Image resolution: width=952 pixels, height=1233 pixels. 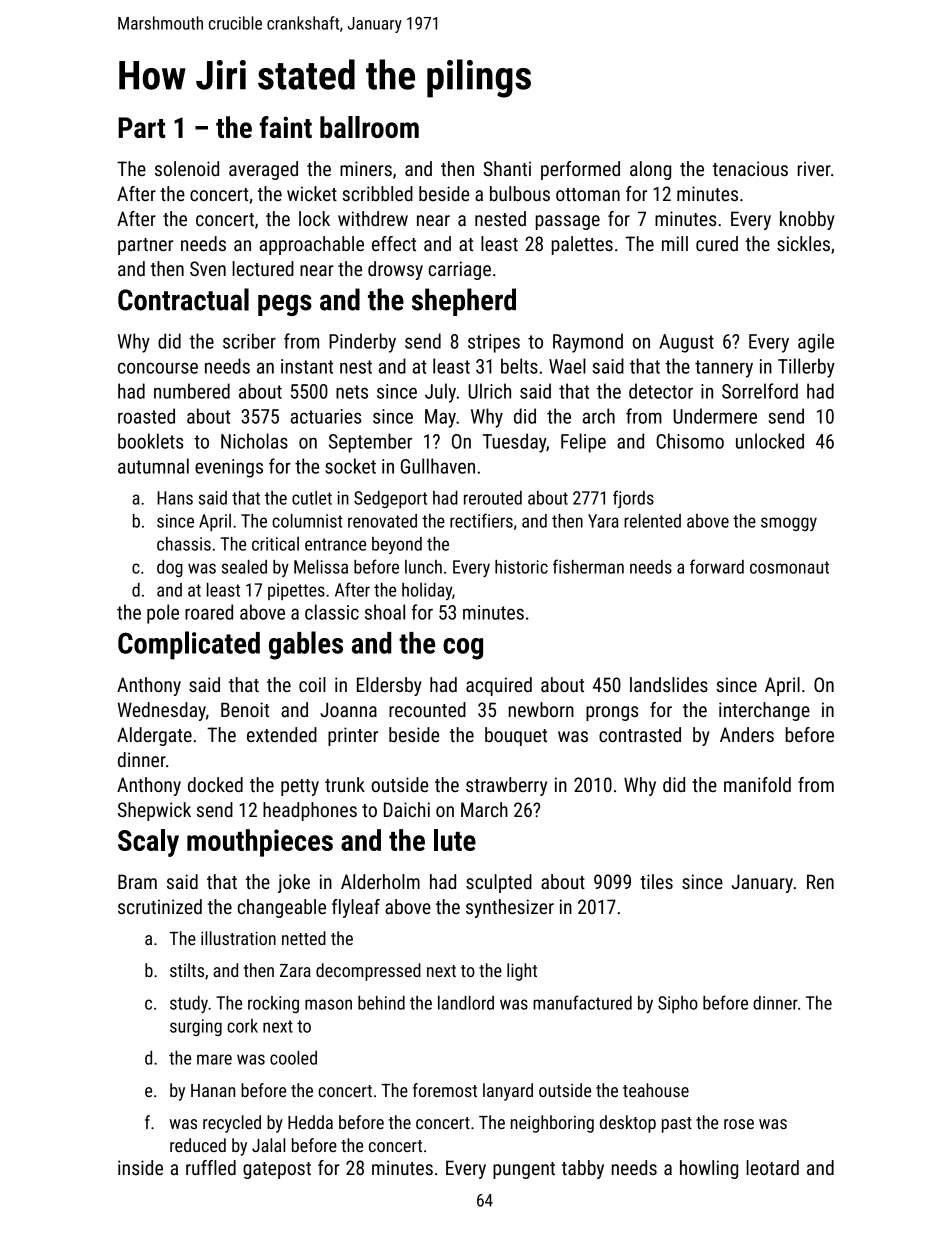 I want to click on fisherman, so click(x=588, y=566).
